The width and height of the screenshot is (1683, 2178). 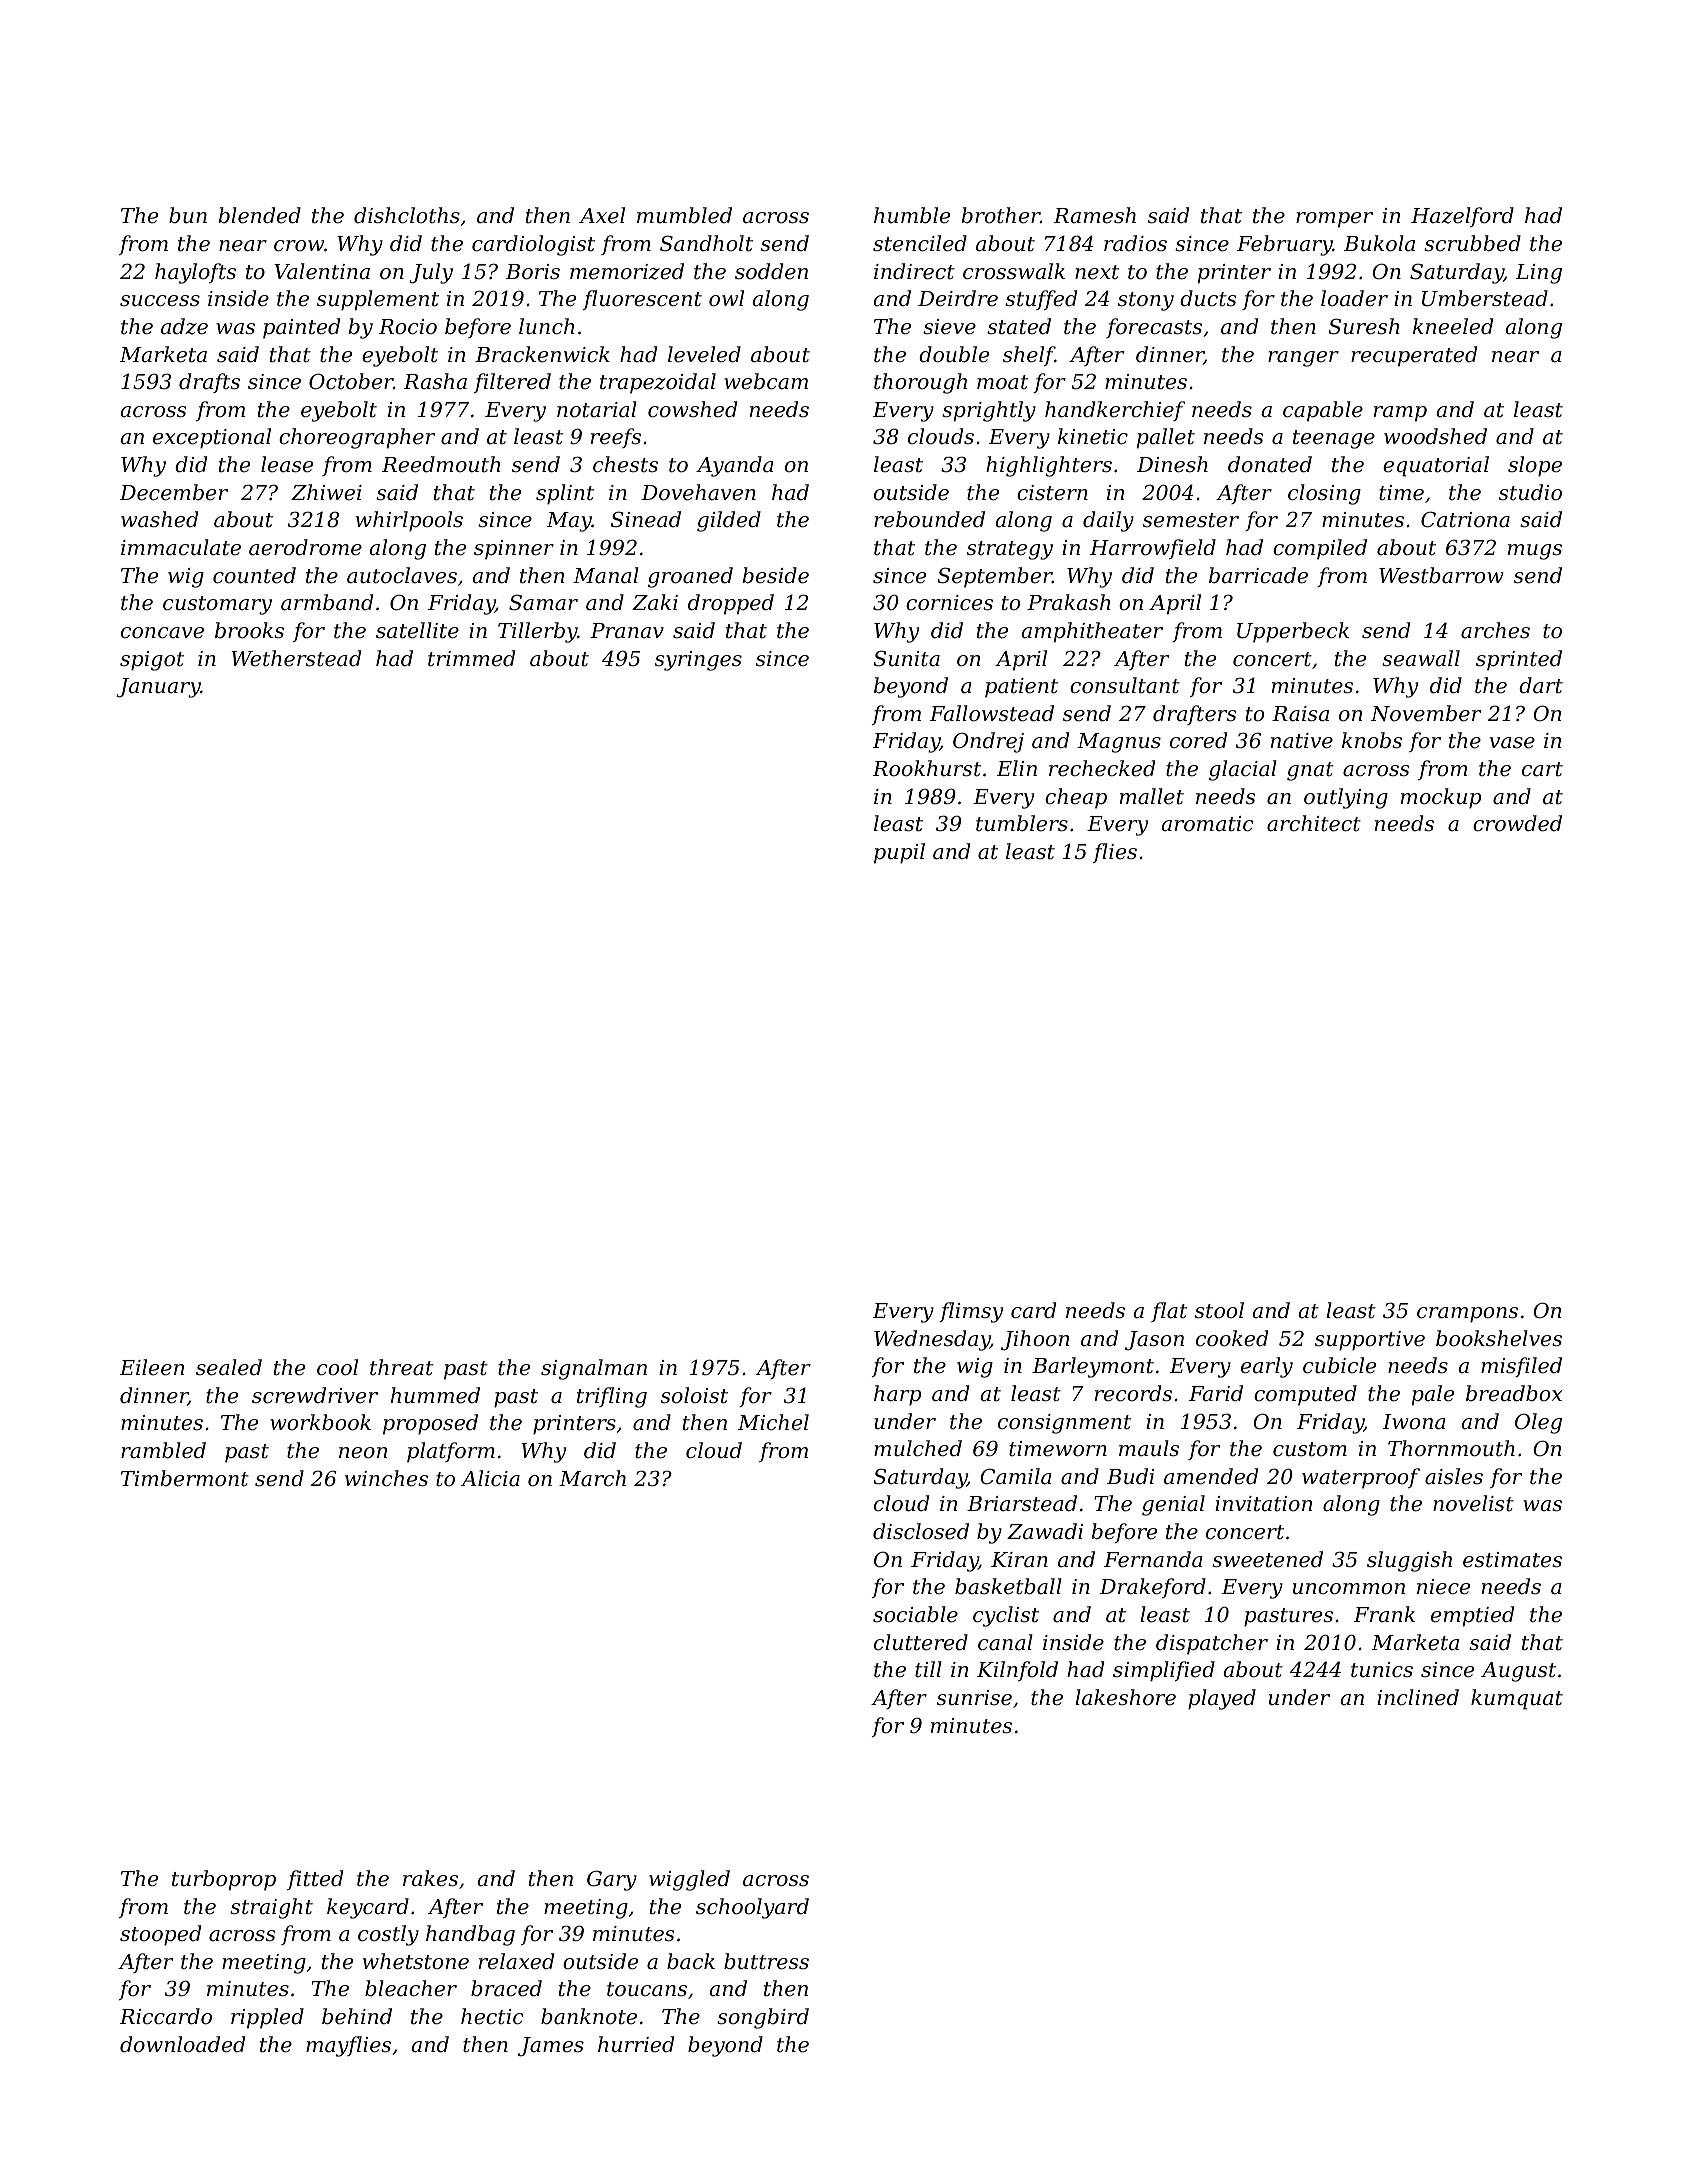 What do you see at coordinates (1041, 300) in the screenshot?
I see `stuffed` at bounding box center [1041, 300].
